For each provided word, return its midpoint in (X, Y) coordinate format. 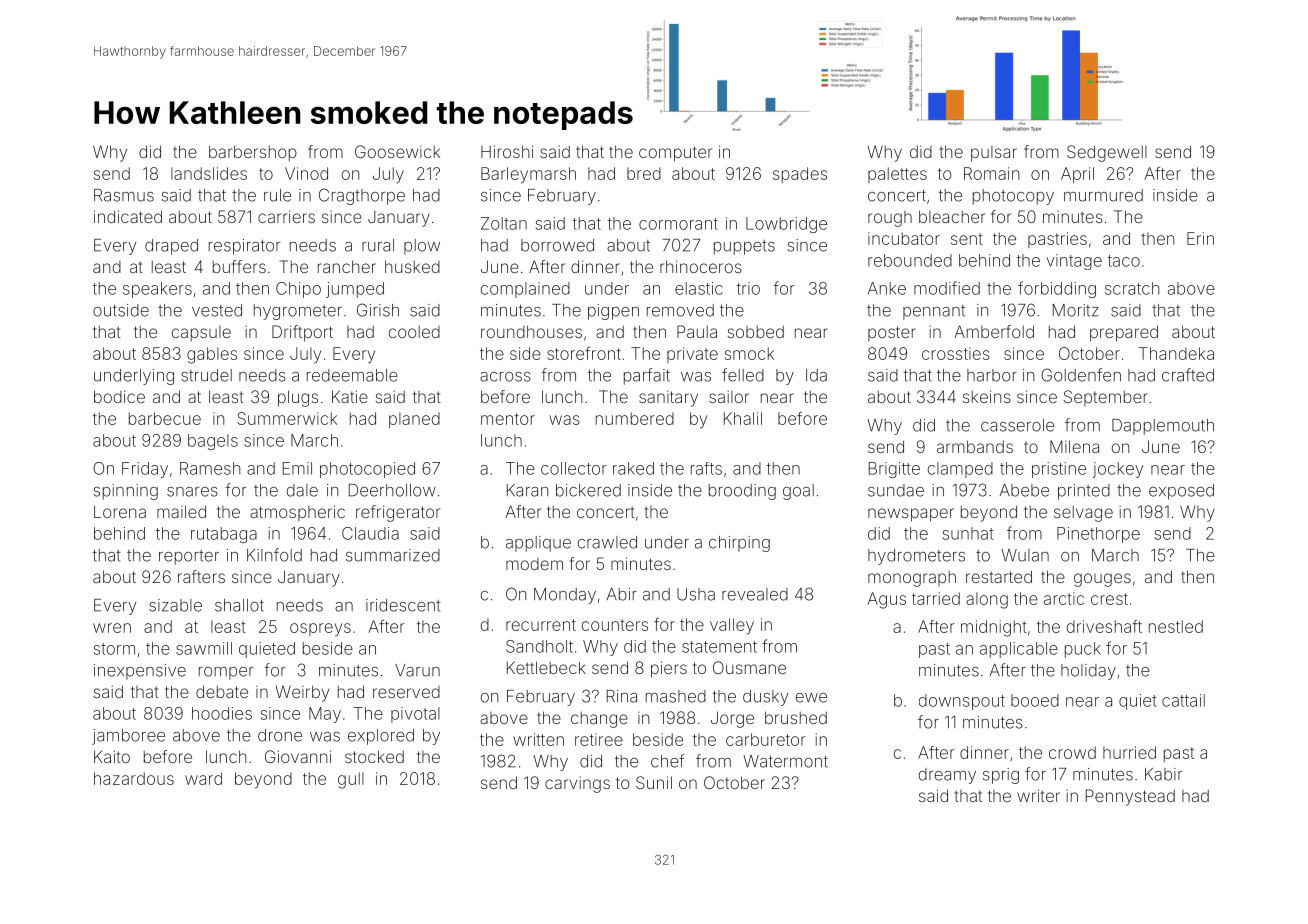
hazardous (134, 778)
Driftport (302, 333)
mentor (508, 419)
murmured (1103, 195)
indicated (128, 216)
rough (890, 219)
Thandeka (1176, 353)
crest (1109, 599)
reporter (189, 557)
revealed (755, 594)
